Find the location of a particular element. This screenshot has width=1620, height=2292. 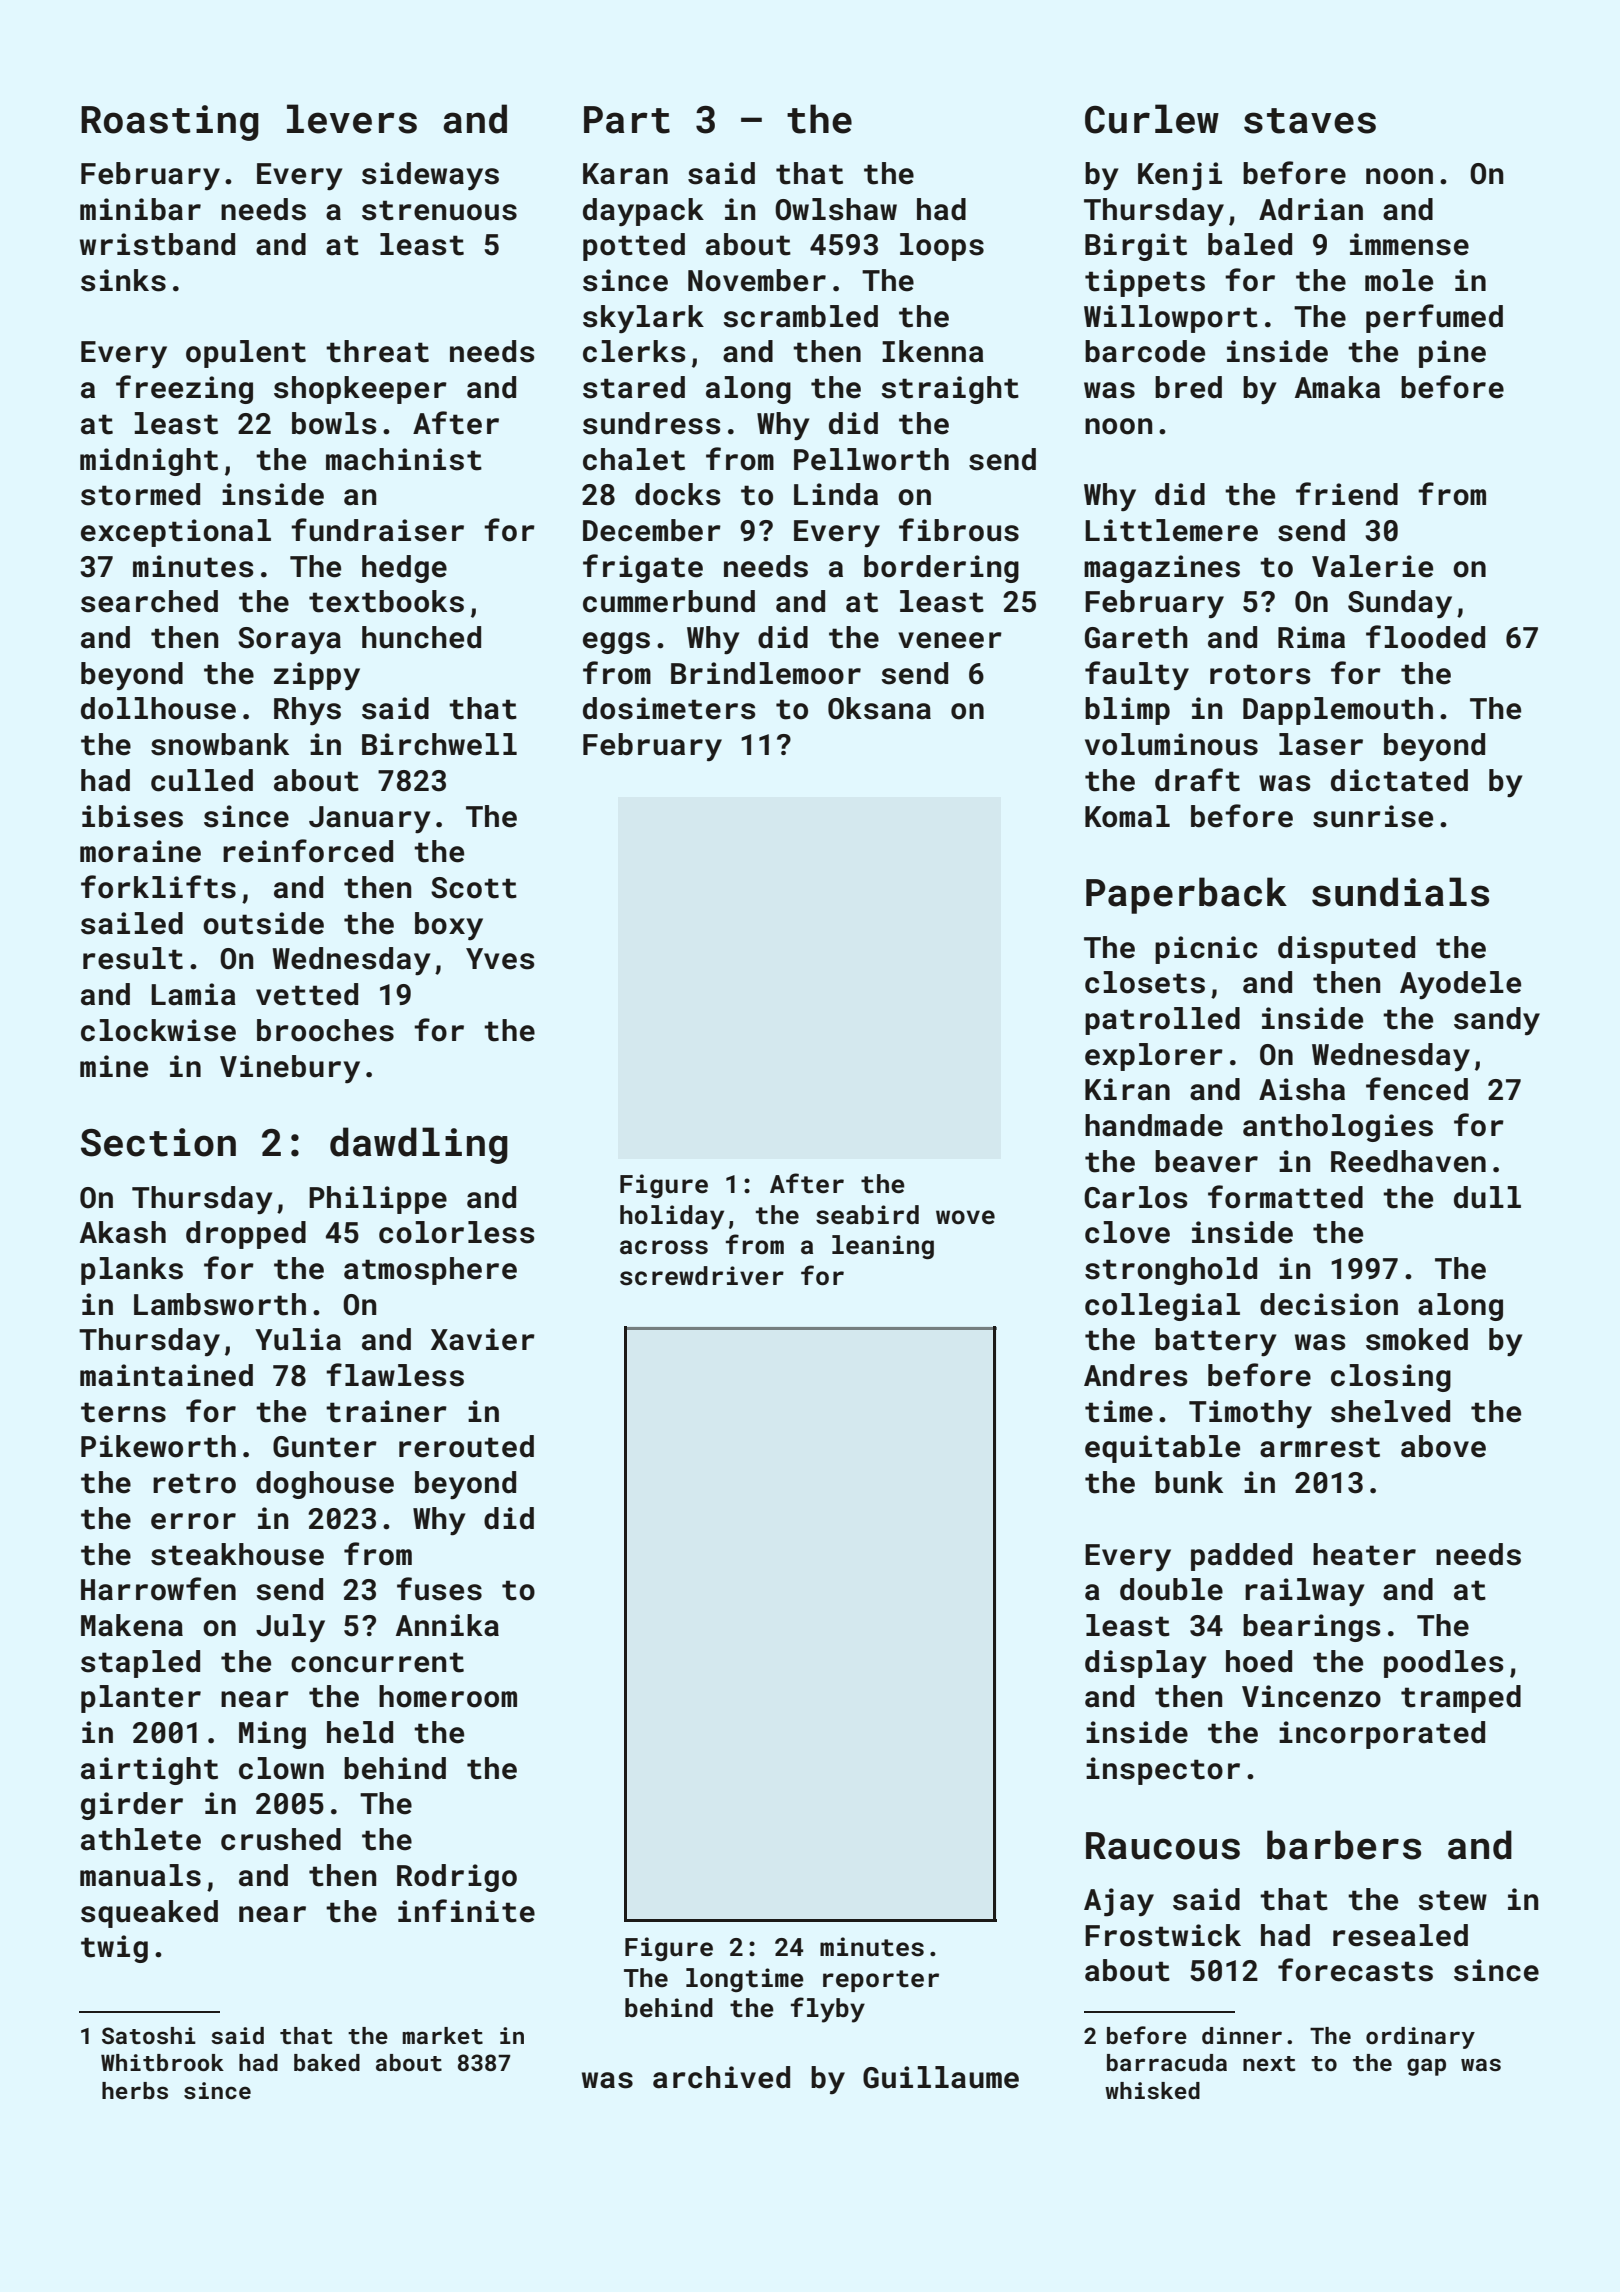

equitable is located at coordinates (1162, 1449).
